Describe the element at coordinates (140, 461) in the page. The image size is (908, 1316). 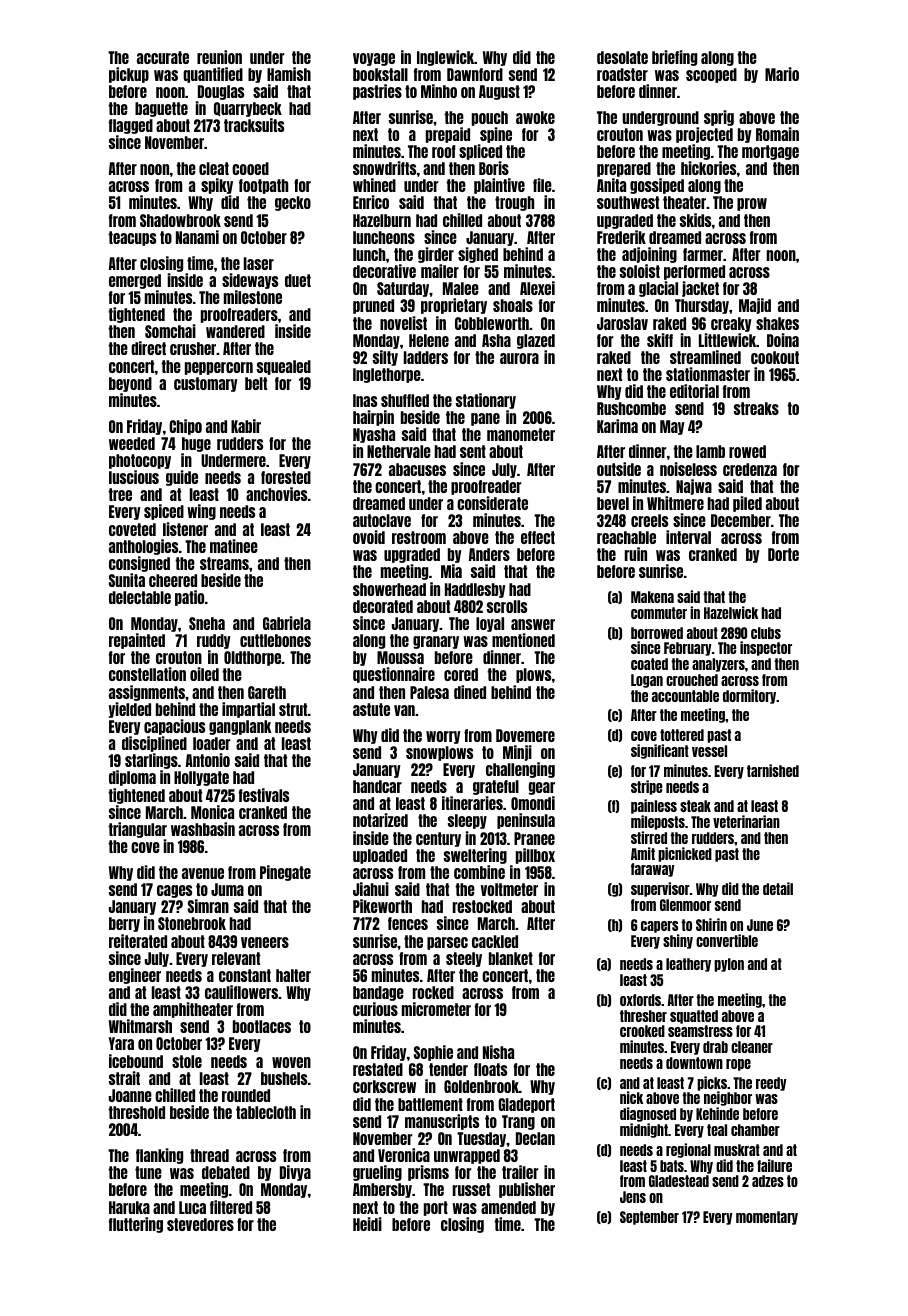
I see `photocopy` at that location.
